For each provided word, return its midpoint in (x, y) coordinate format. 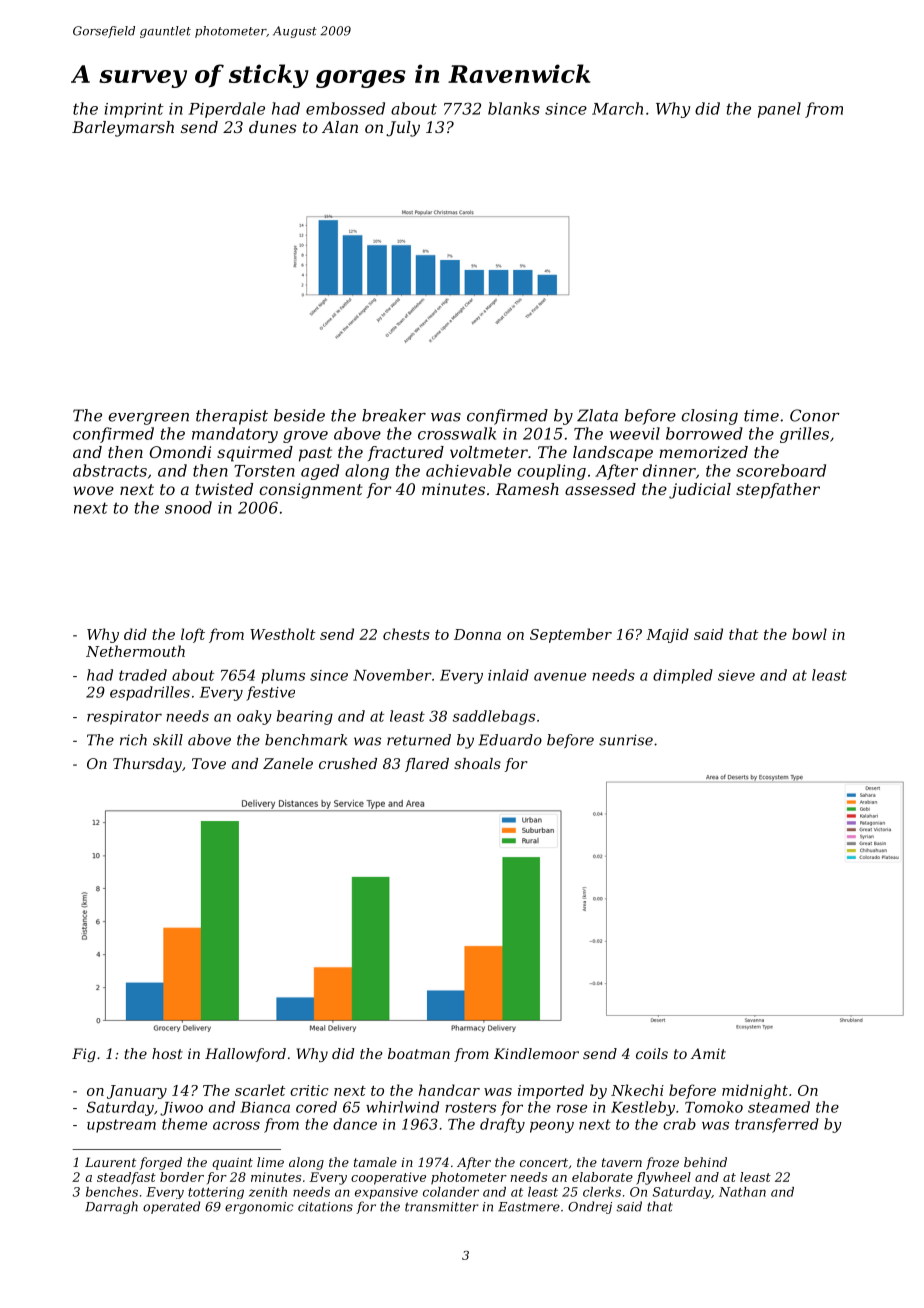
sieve (736, 675)
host (167, 1053)
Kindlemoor (536, 1053)
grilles (804, 435)
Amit (708, 1053)
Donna (477, 634)
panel (779, 110)
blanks (514, 108)
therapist (232, 417)
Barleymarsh (123, 129)
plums (283, 676)
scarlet (260, 1090)
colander (451, 1192)
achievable (468, 470)
